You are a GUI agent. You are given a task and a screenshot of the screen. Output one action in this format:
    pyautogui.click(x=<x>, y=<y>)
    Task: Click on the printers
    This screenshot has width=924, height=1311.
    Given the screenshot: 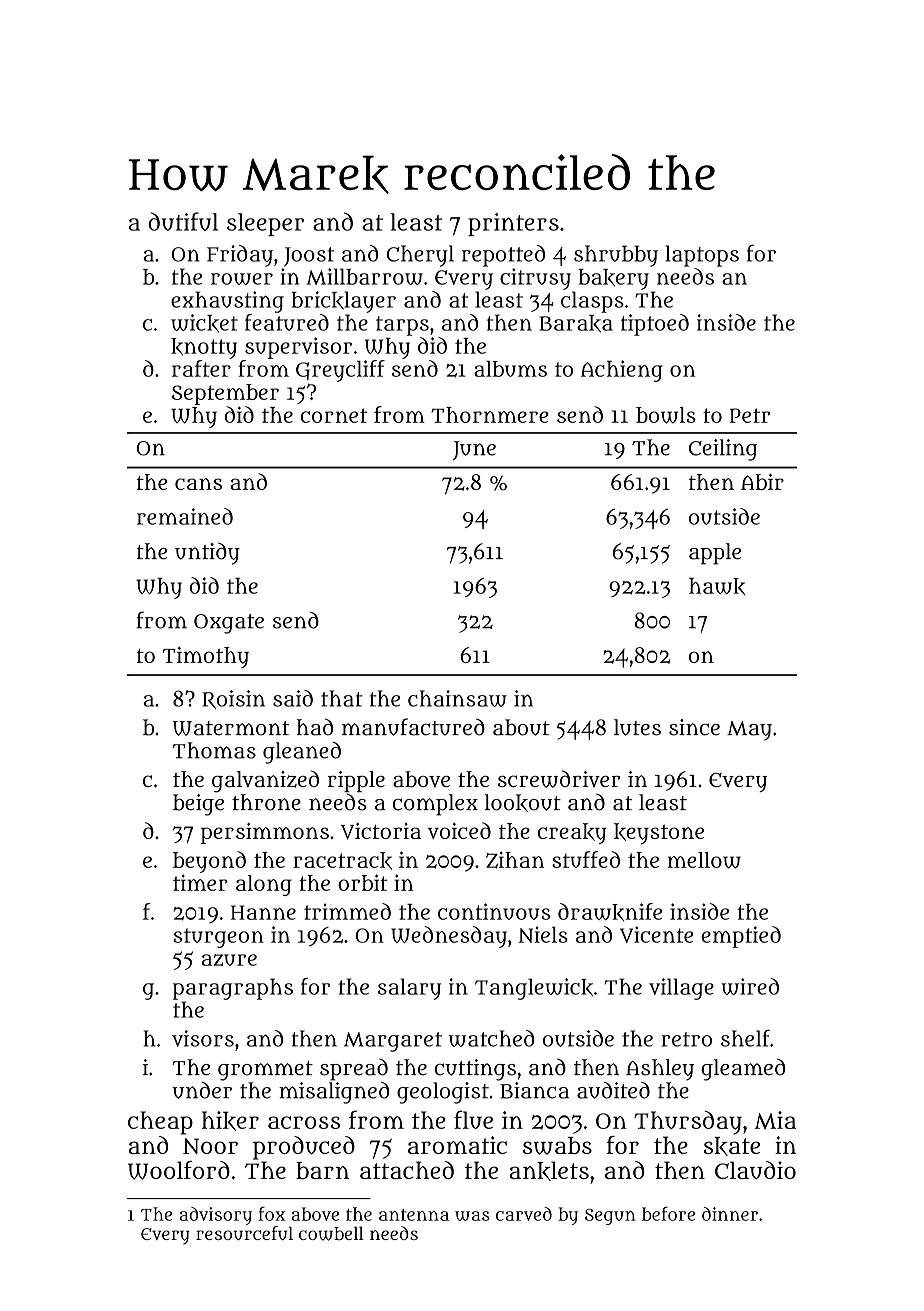 What is the action you would take?
    pyautogui.click(x=513, y=224)
